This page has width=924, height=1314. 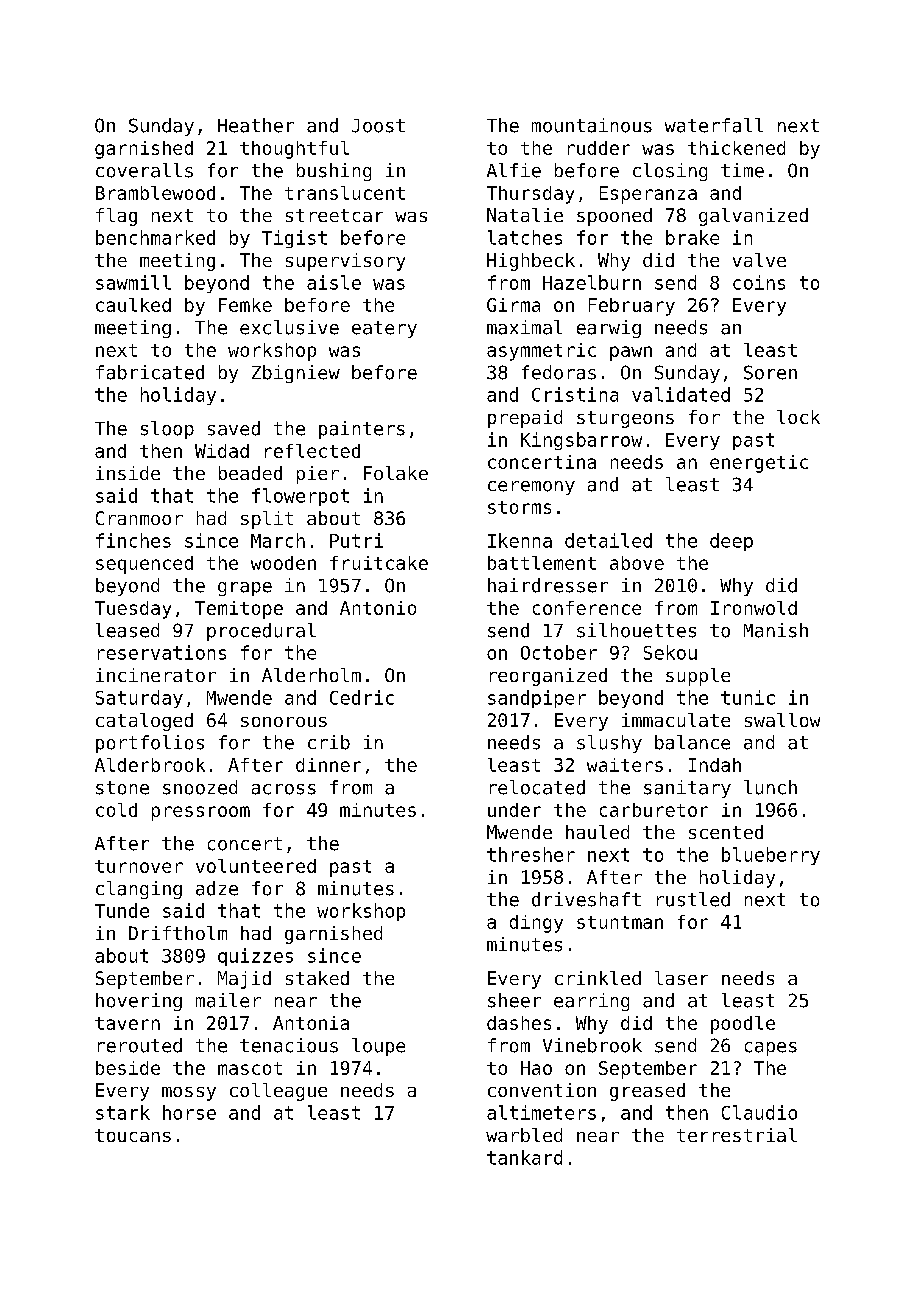 What do you see at coordinates (548, 677) in the page?
I see `reorganized` at bounding box center [548, 677].
